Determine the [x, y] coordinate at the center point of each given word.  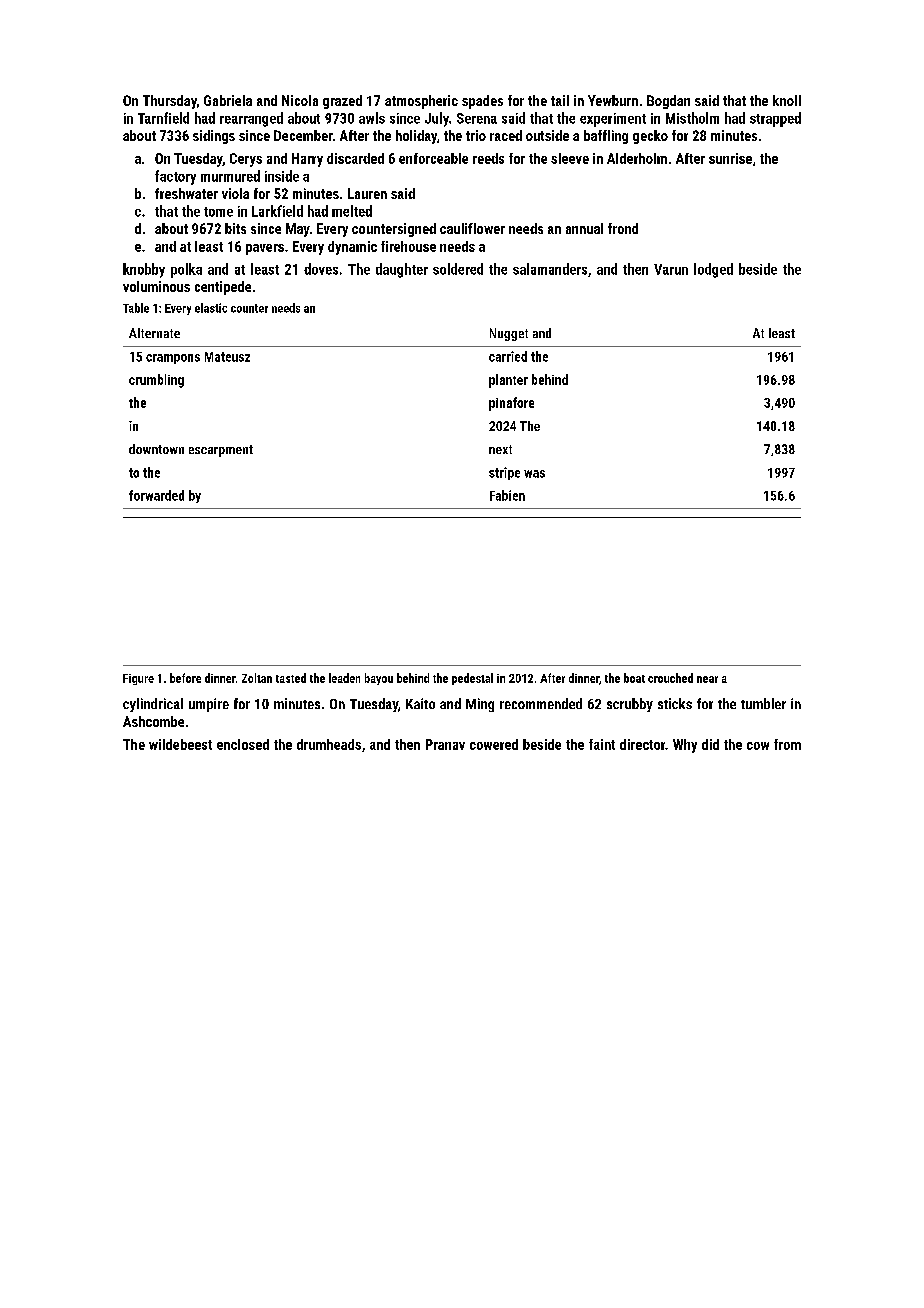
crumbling [156, 381]
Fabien [507, 495]
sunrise [730, 158]
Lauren [367, 193]
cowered [494, 744]
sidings [214, 137]
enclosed [243, 744]
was [534, 474]
